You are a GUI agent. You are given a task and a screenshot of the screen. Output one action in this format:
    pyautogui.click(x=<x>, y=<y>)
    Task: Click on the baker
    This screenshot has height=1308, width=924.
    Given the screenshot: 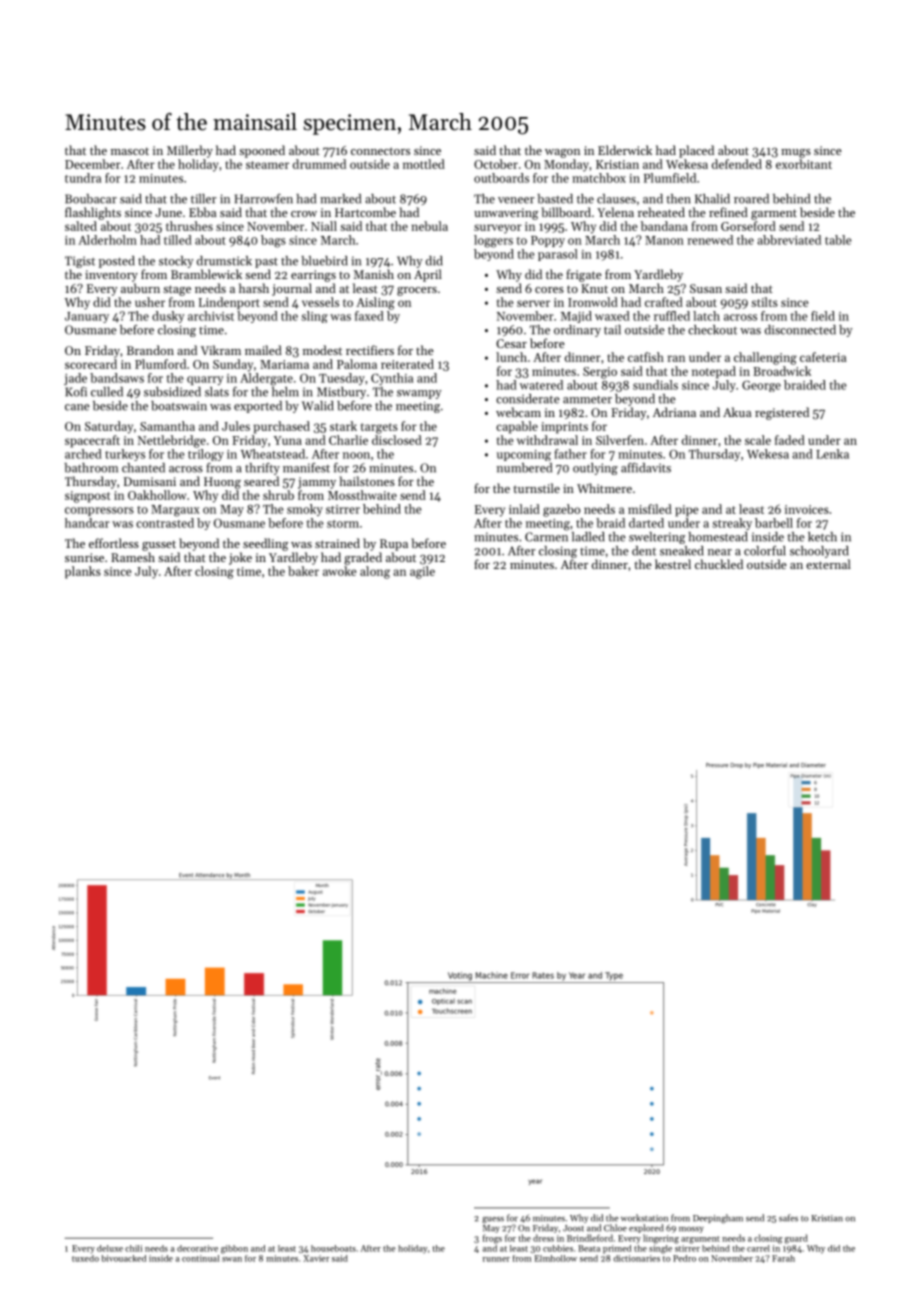 What is the action you would take?
    pyautogui.click(x=303, y=571)
